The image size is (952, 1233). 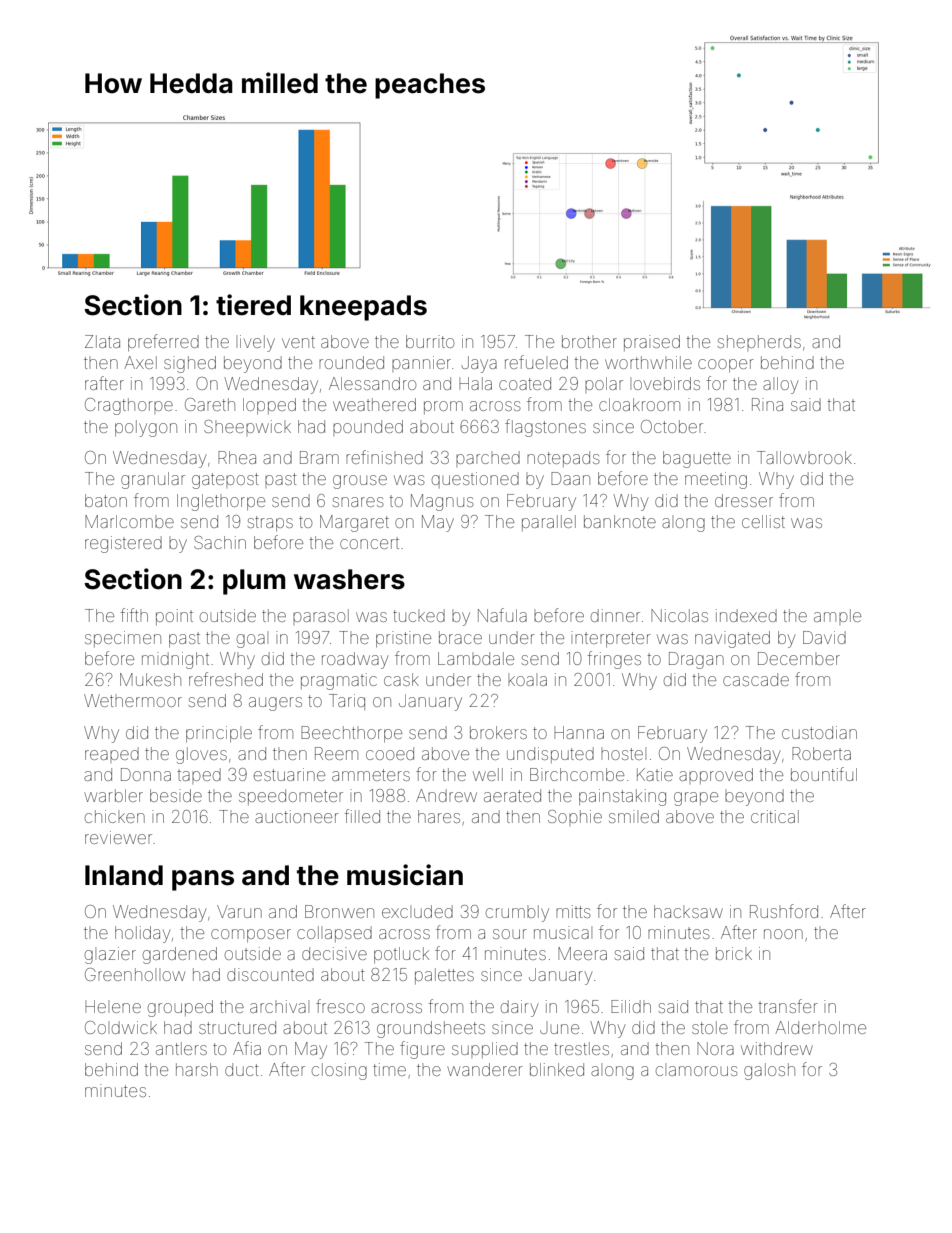 I want to click on Dragan, so click(x=696, y=660).
